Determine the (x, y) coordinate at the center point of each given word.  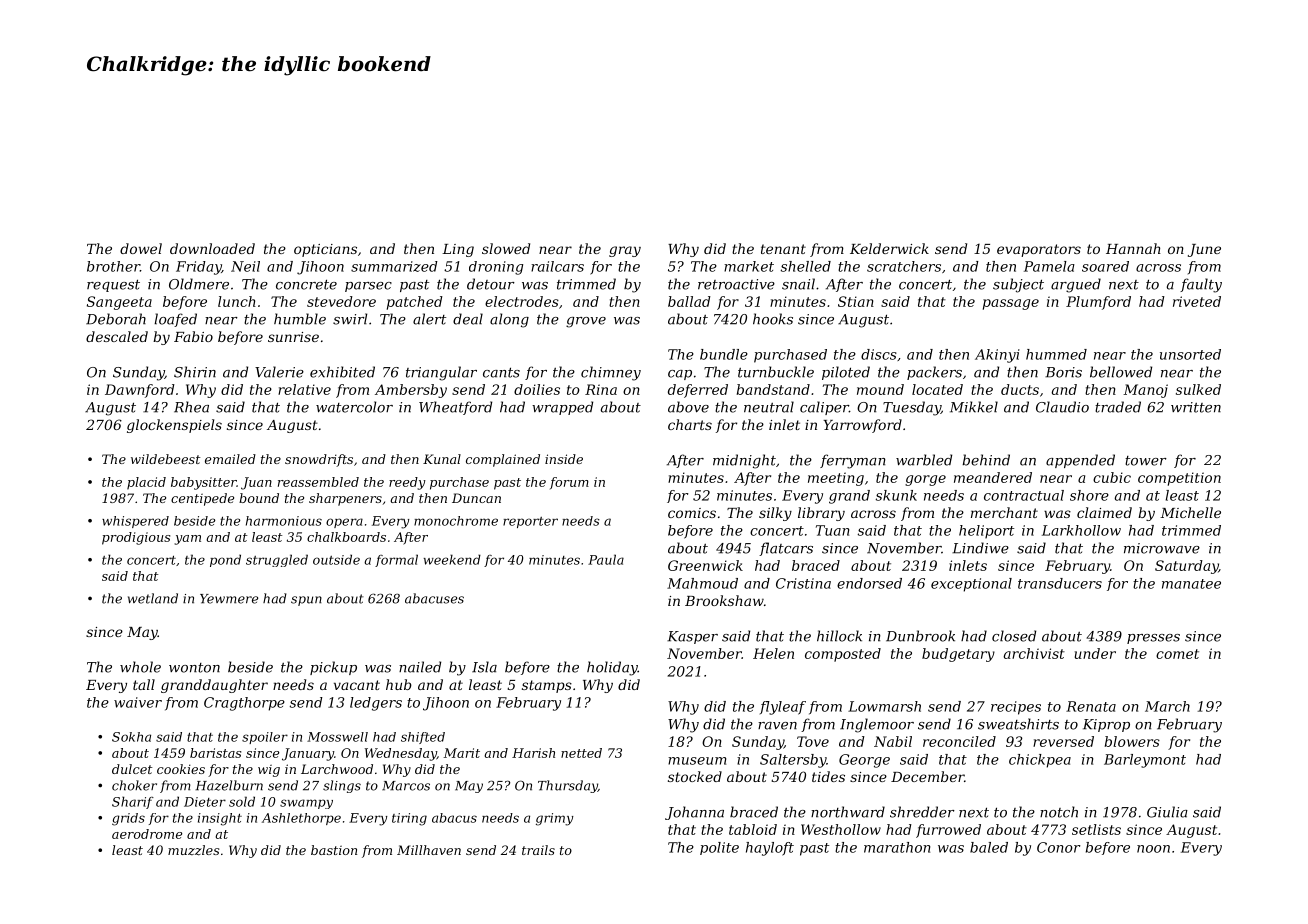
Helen (773, 653)
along (509, 320)
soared (1105, 266)
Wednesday (401, 754)
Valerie (279, 372)
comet (1177, 654)
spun (306, 601)
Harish (533, 753)
